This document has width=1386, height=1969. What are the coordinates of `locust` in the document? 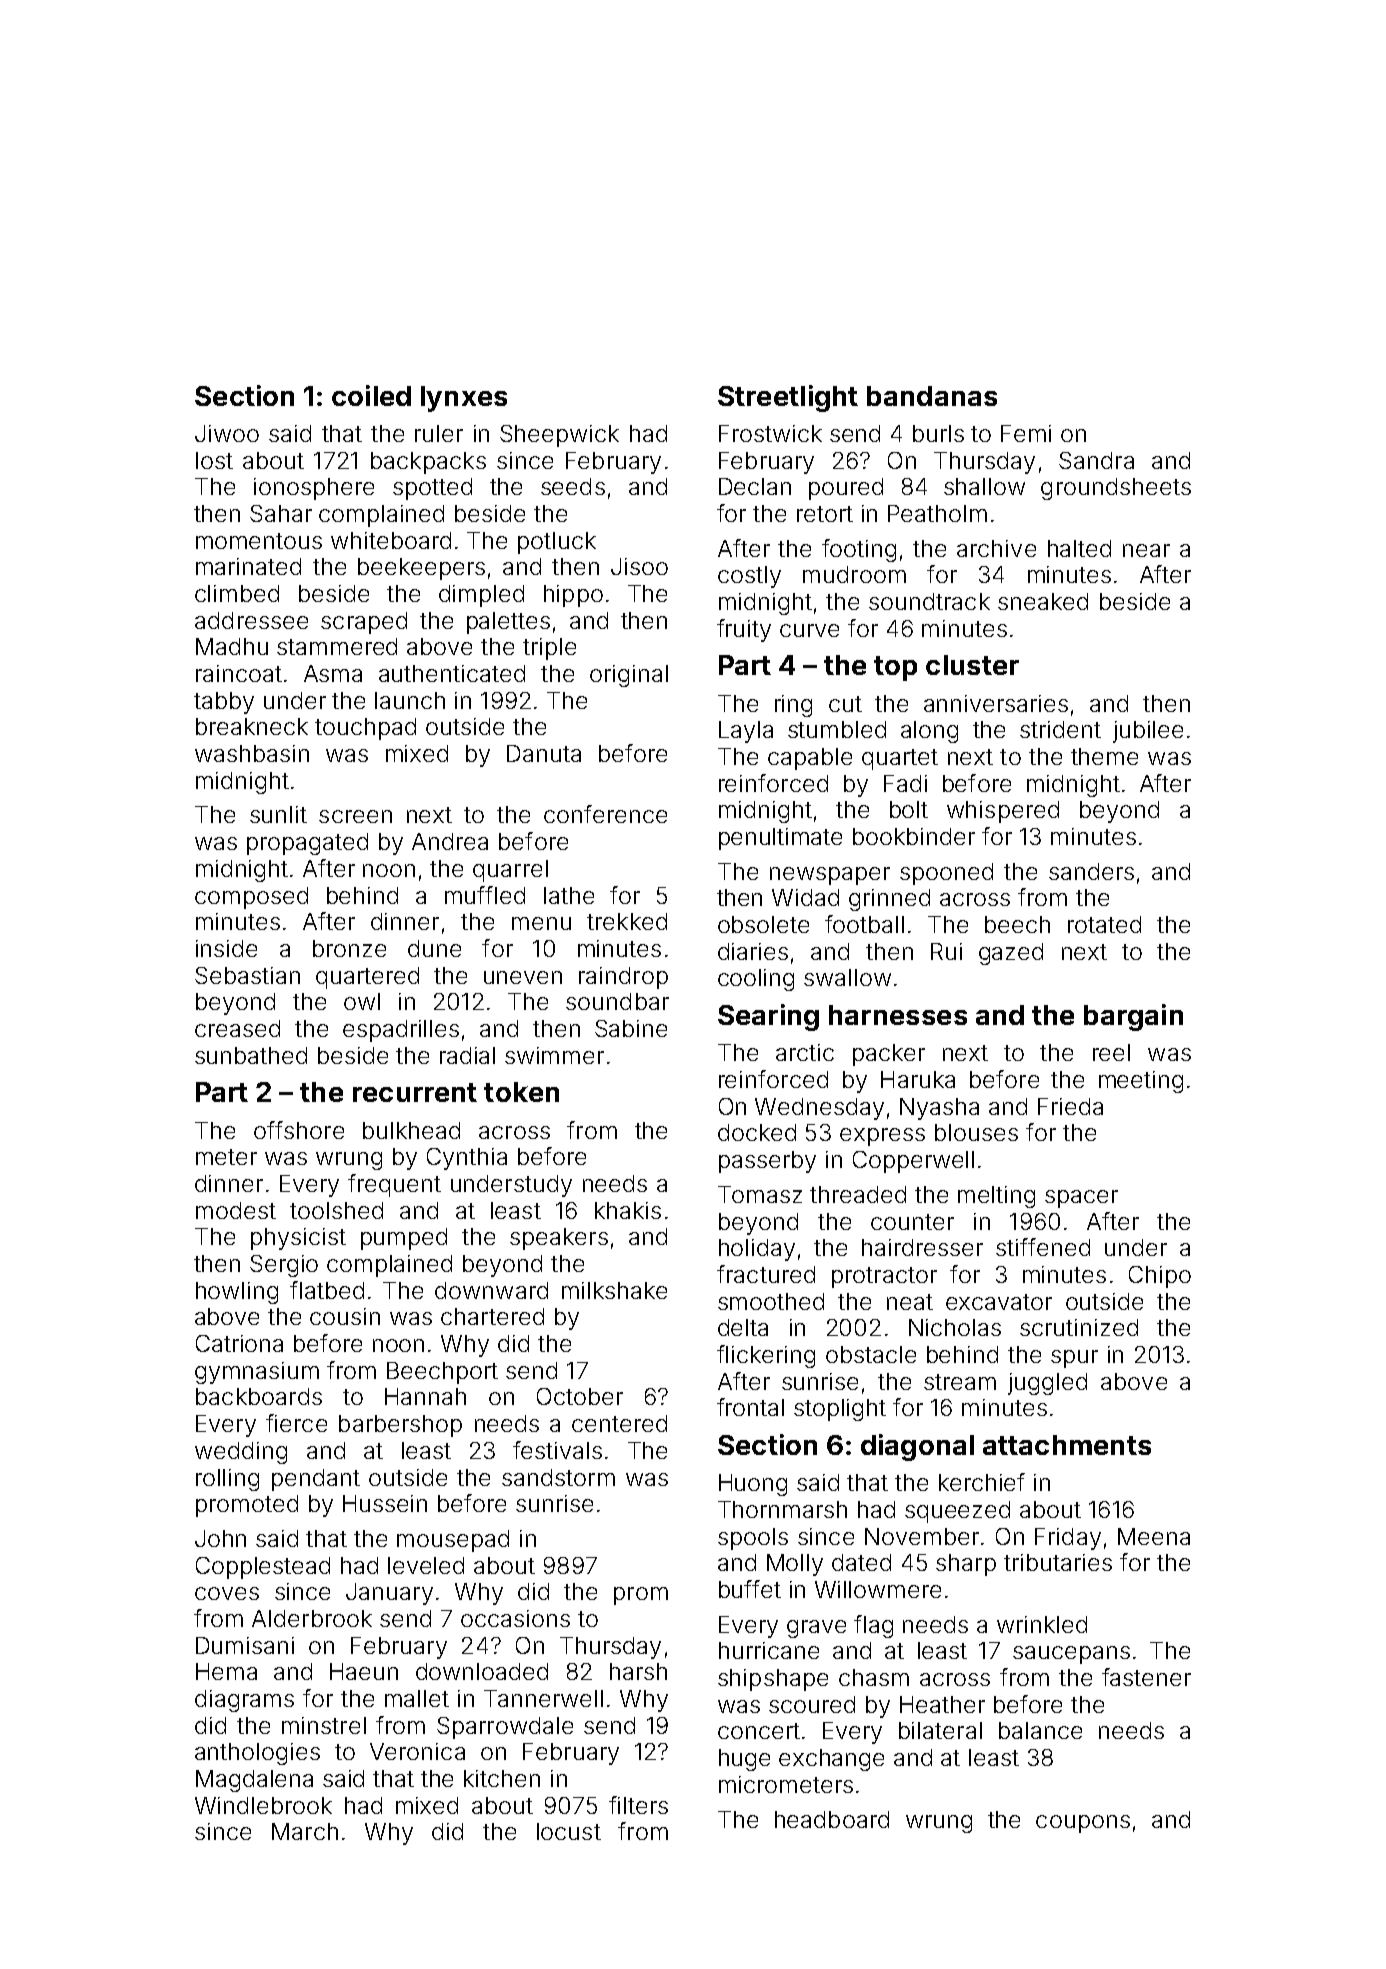 It's located at (569, 1831).
